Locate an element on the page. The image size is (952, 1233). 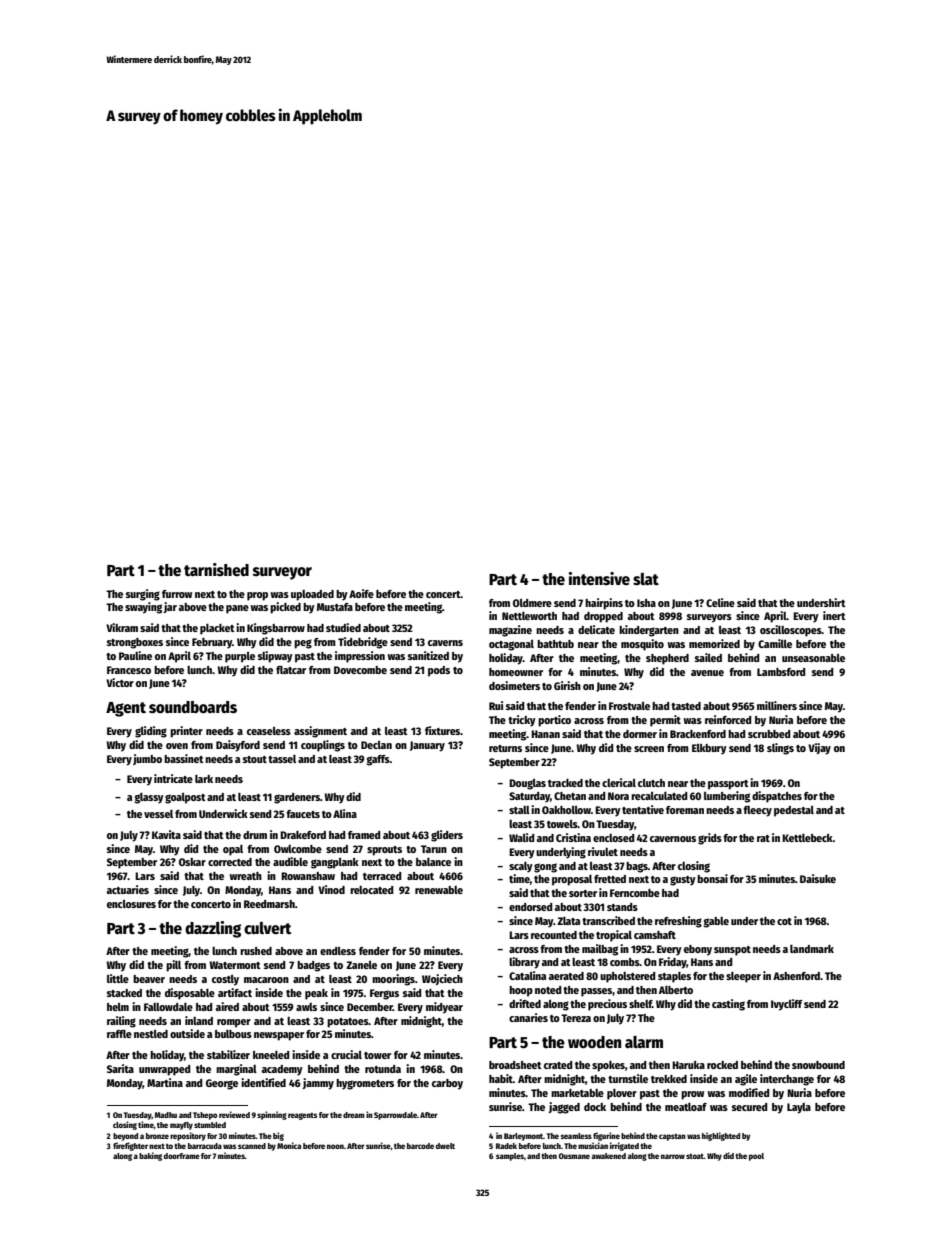
recalculated is located at coordinates (659, 796).
